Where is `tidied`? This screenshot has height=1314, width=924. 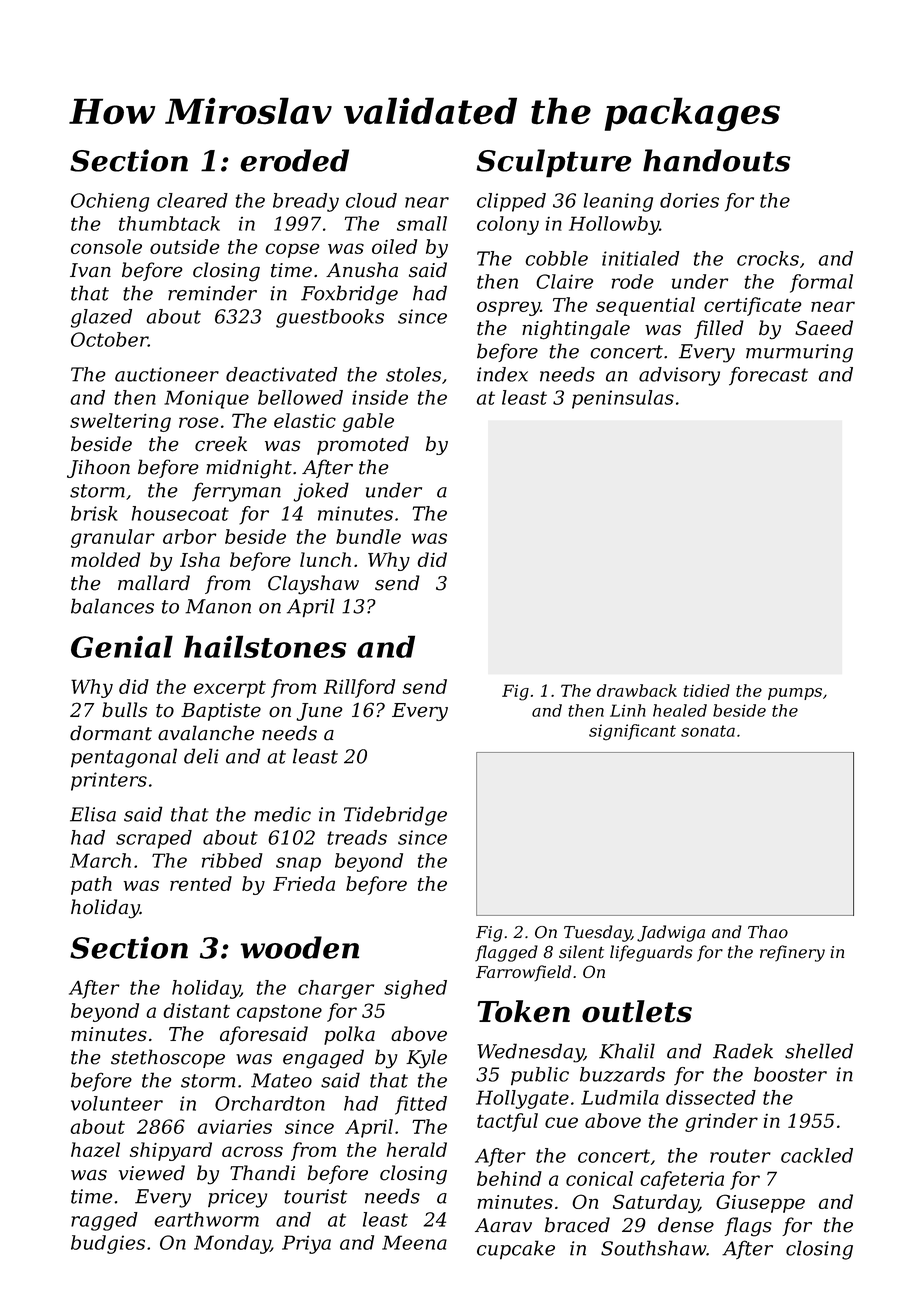 tidied is located at coordinates (707, 690).
